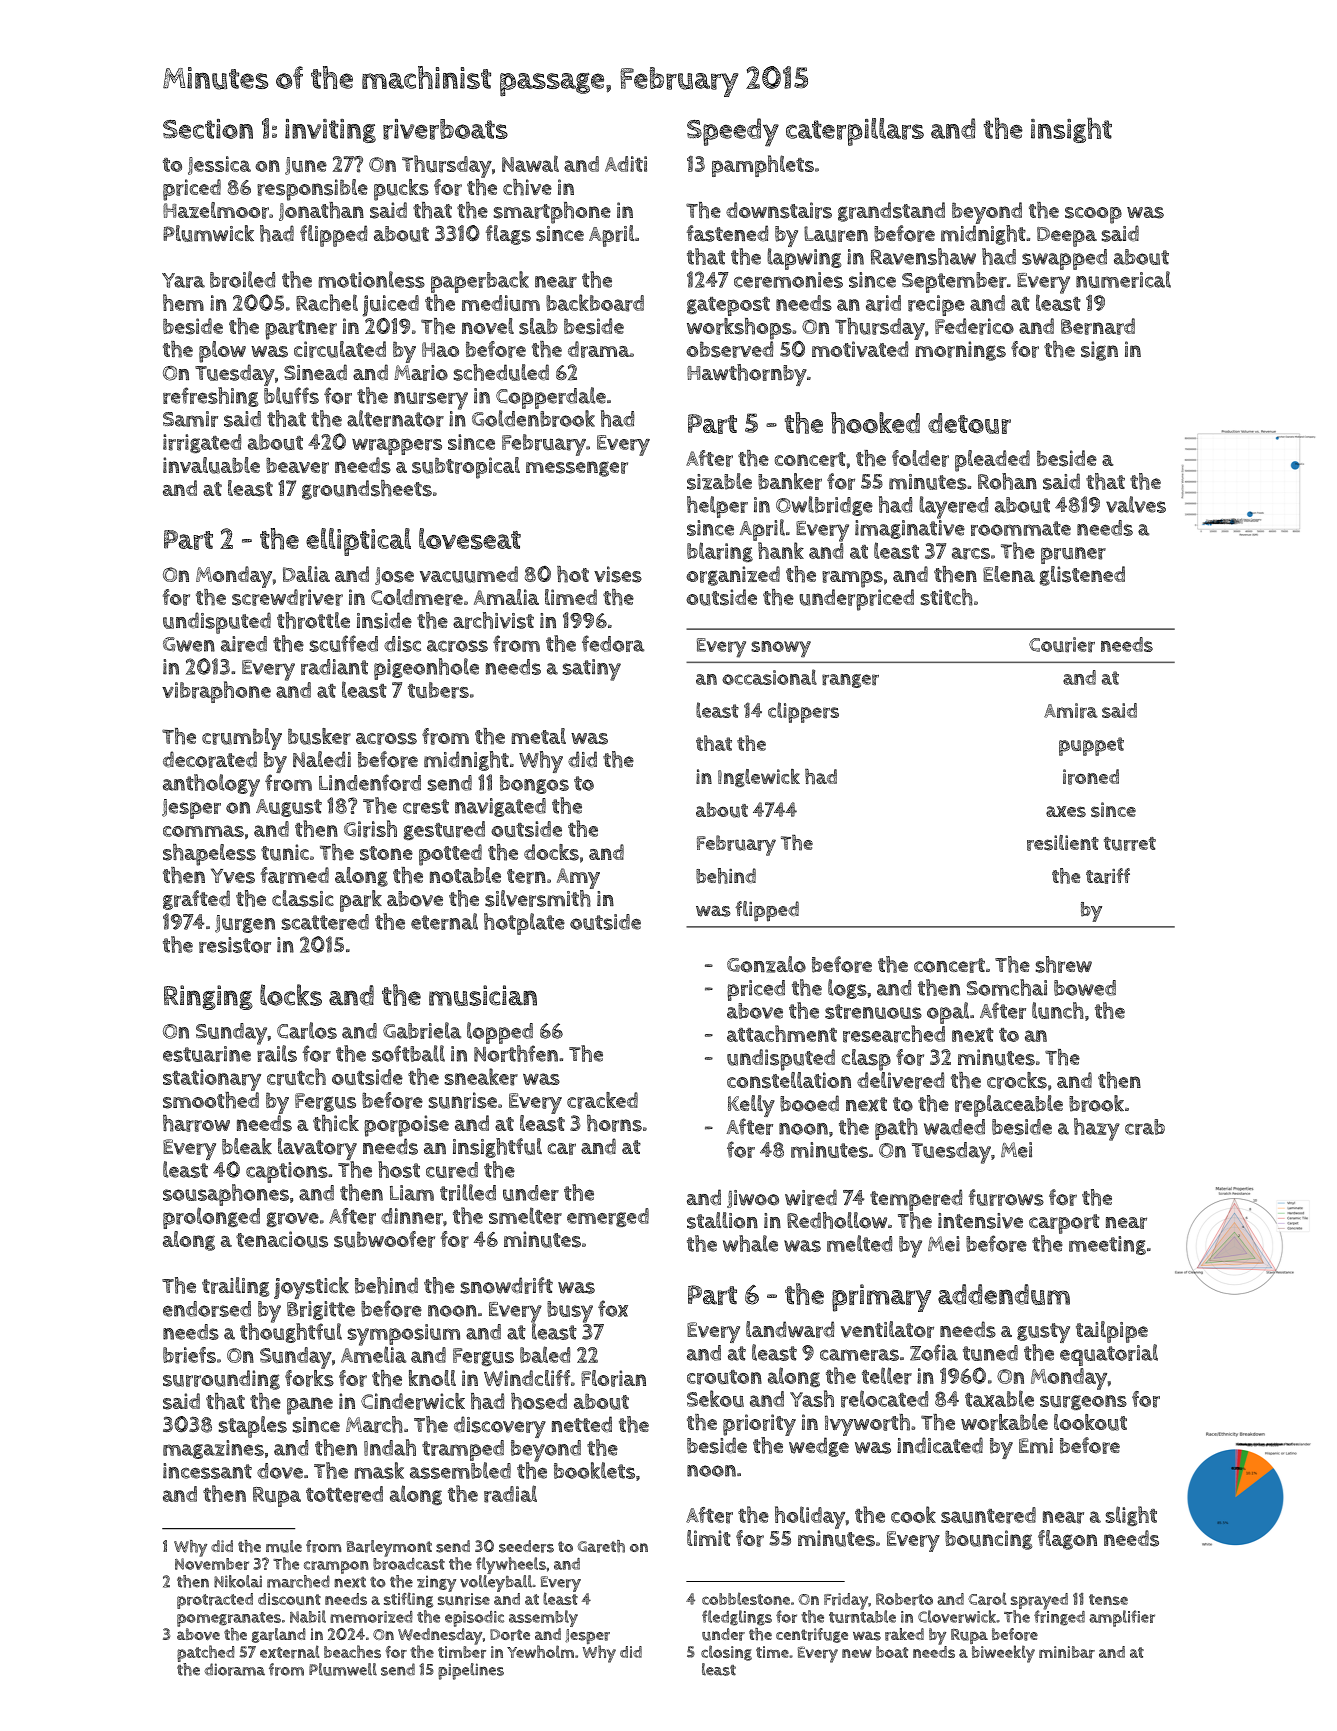 The image size is (1337, 1731). I want to click on briefs, so click(189, 1355).
